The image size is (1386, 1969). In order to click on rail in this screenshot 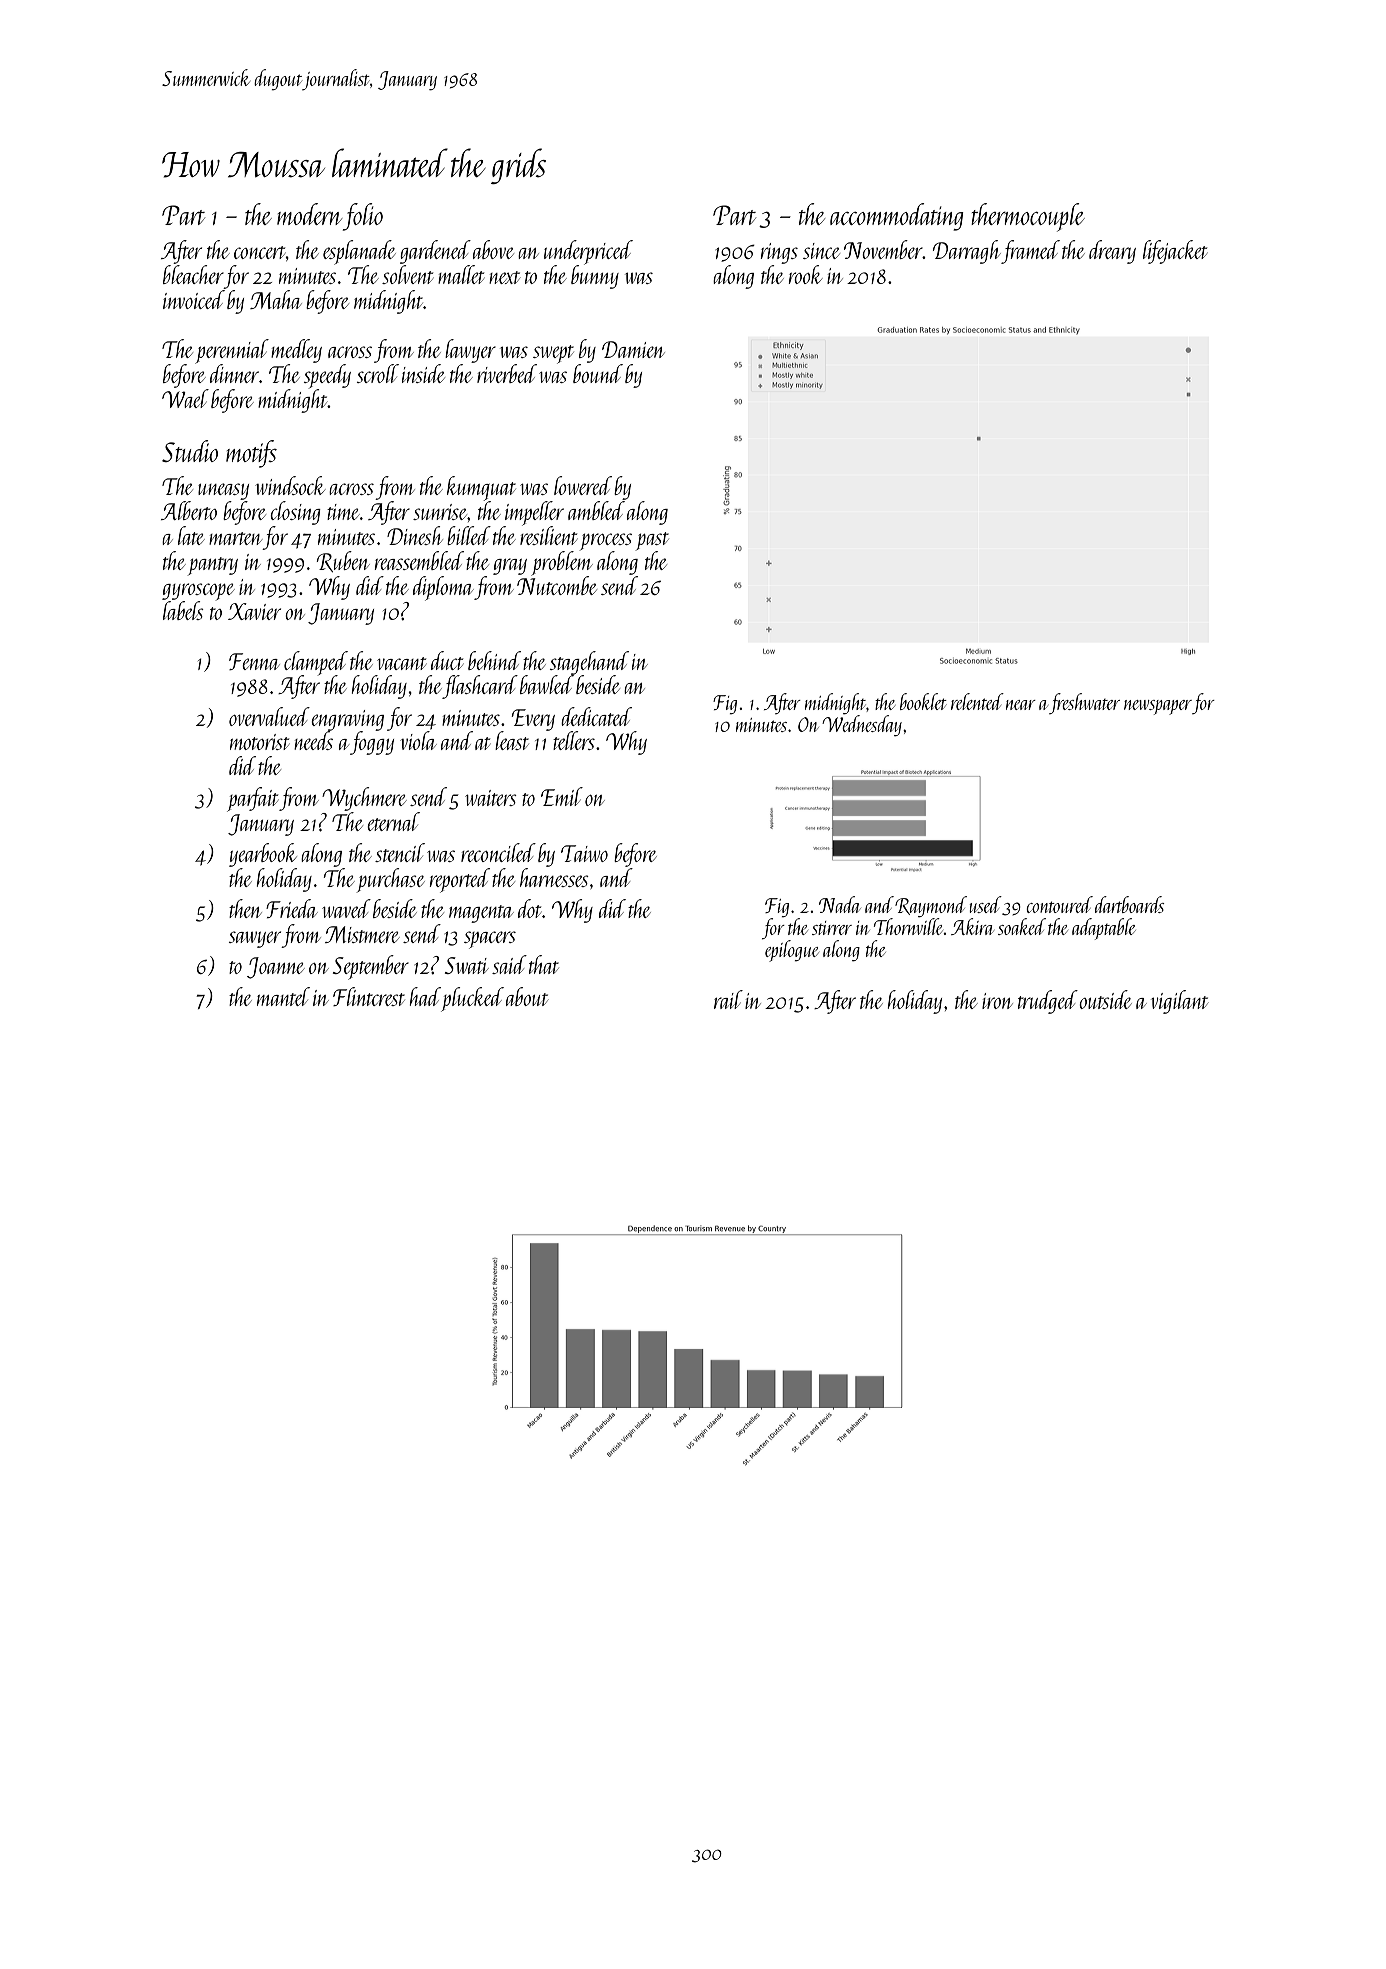, I will do `click(728, 999)`.
